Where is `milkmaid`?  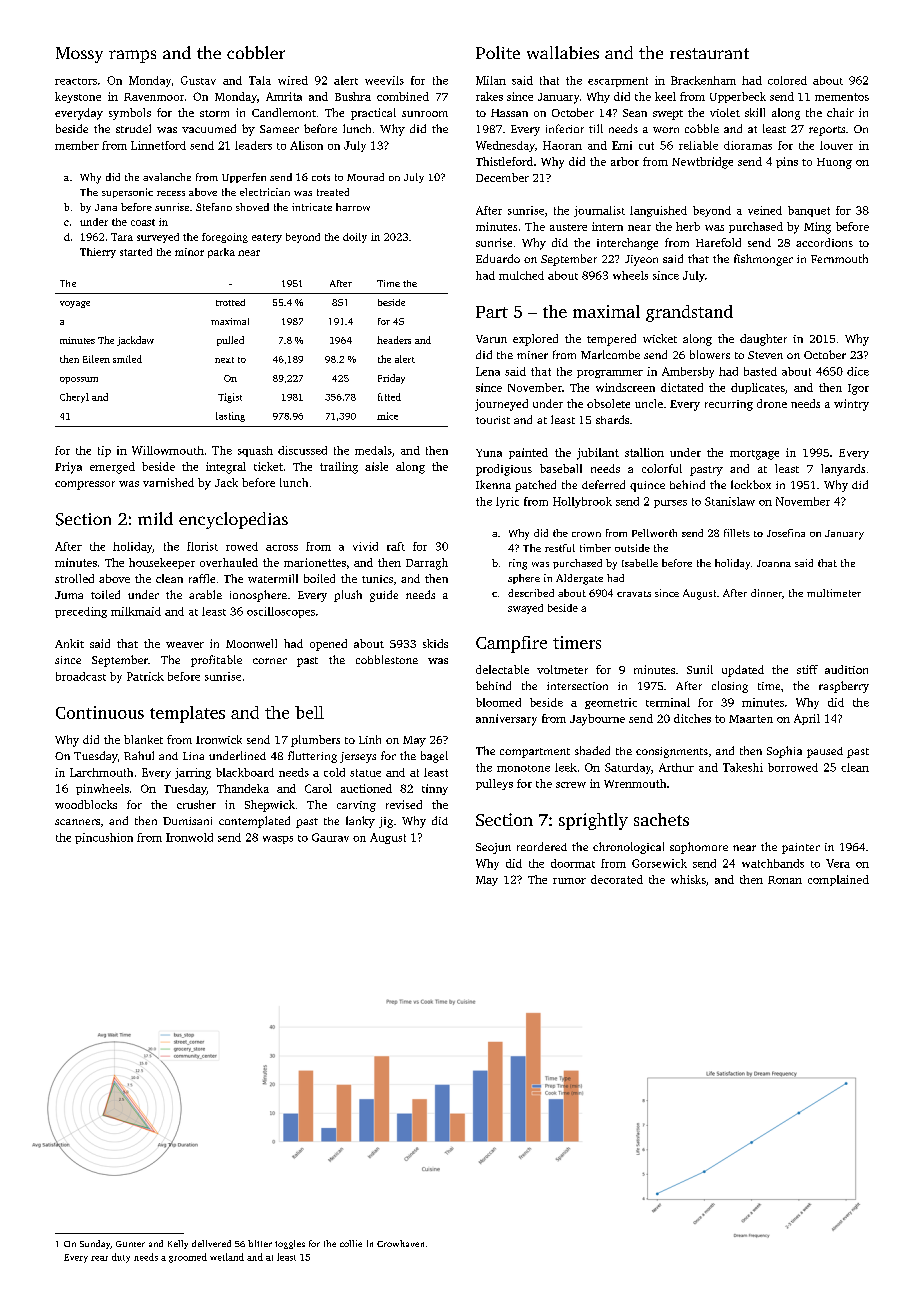 milkmaid is located at coordinates (136, 611).
